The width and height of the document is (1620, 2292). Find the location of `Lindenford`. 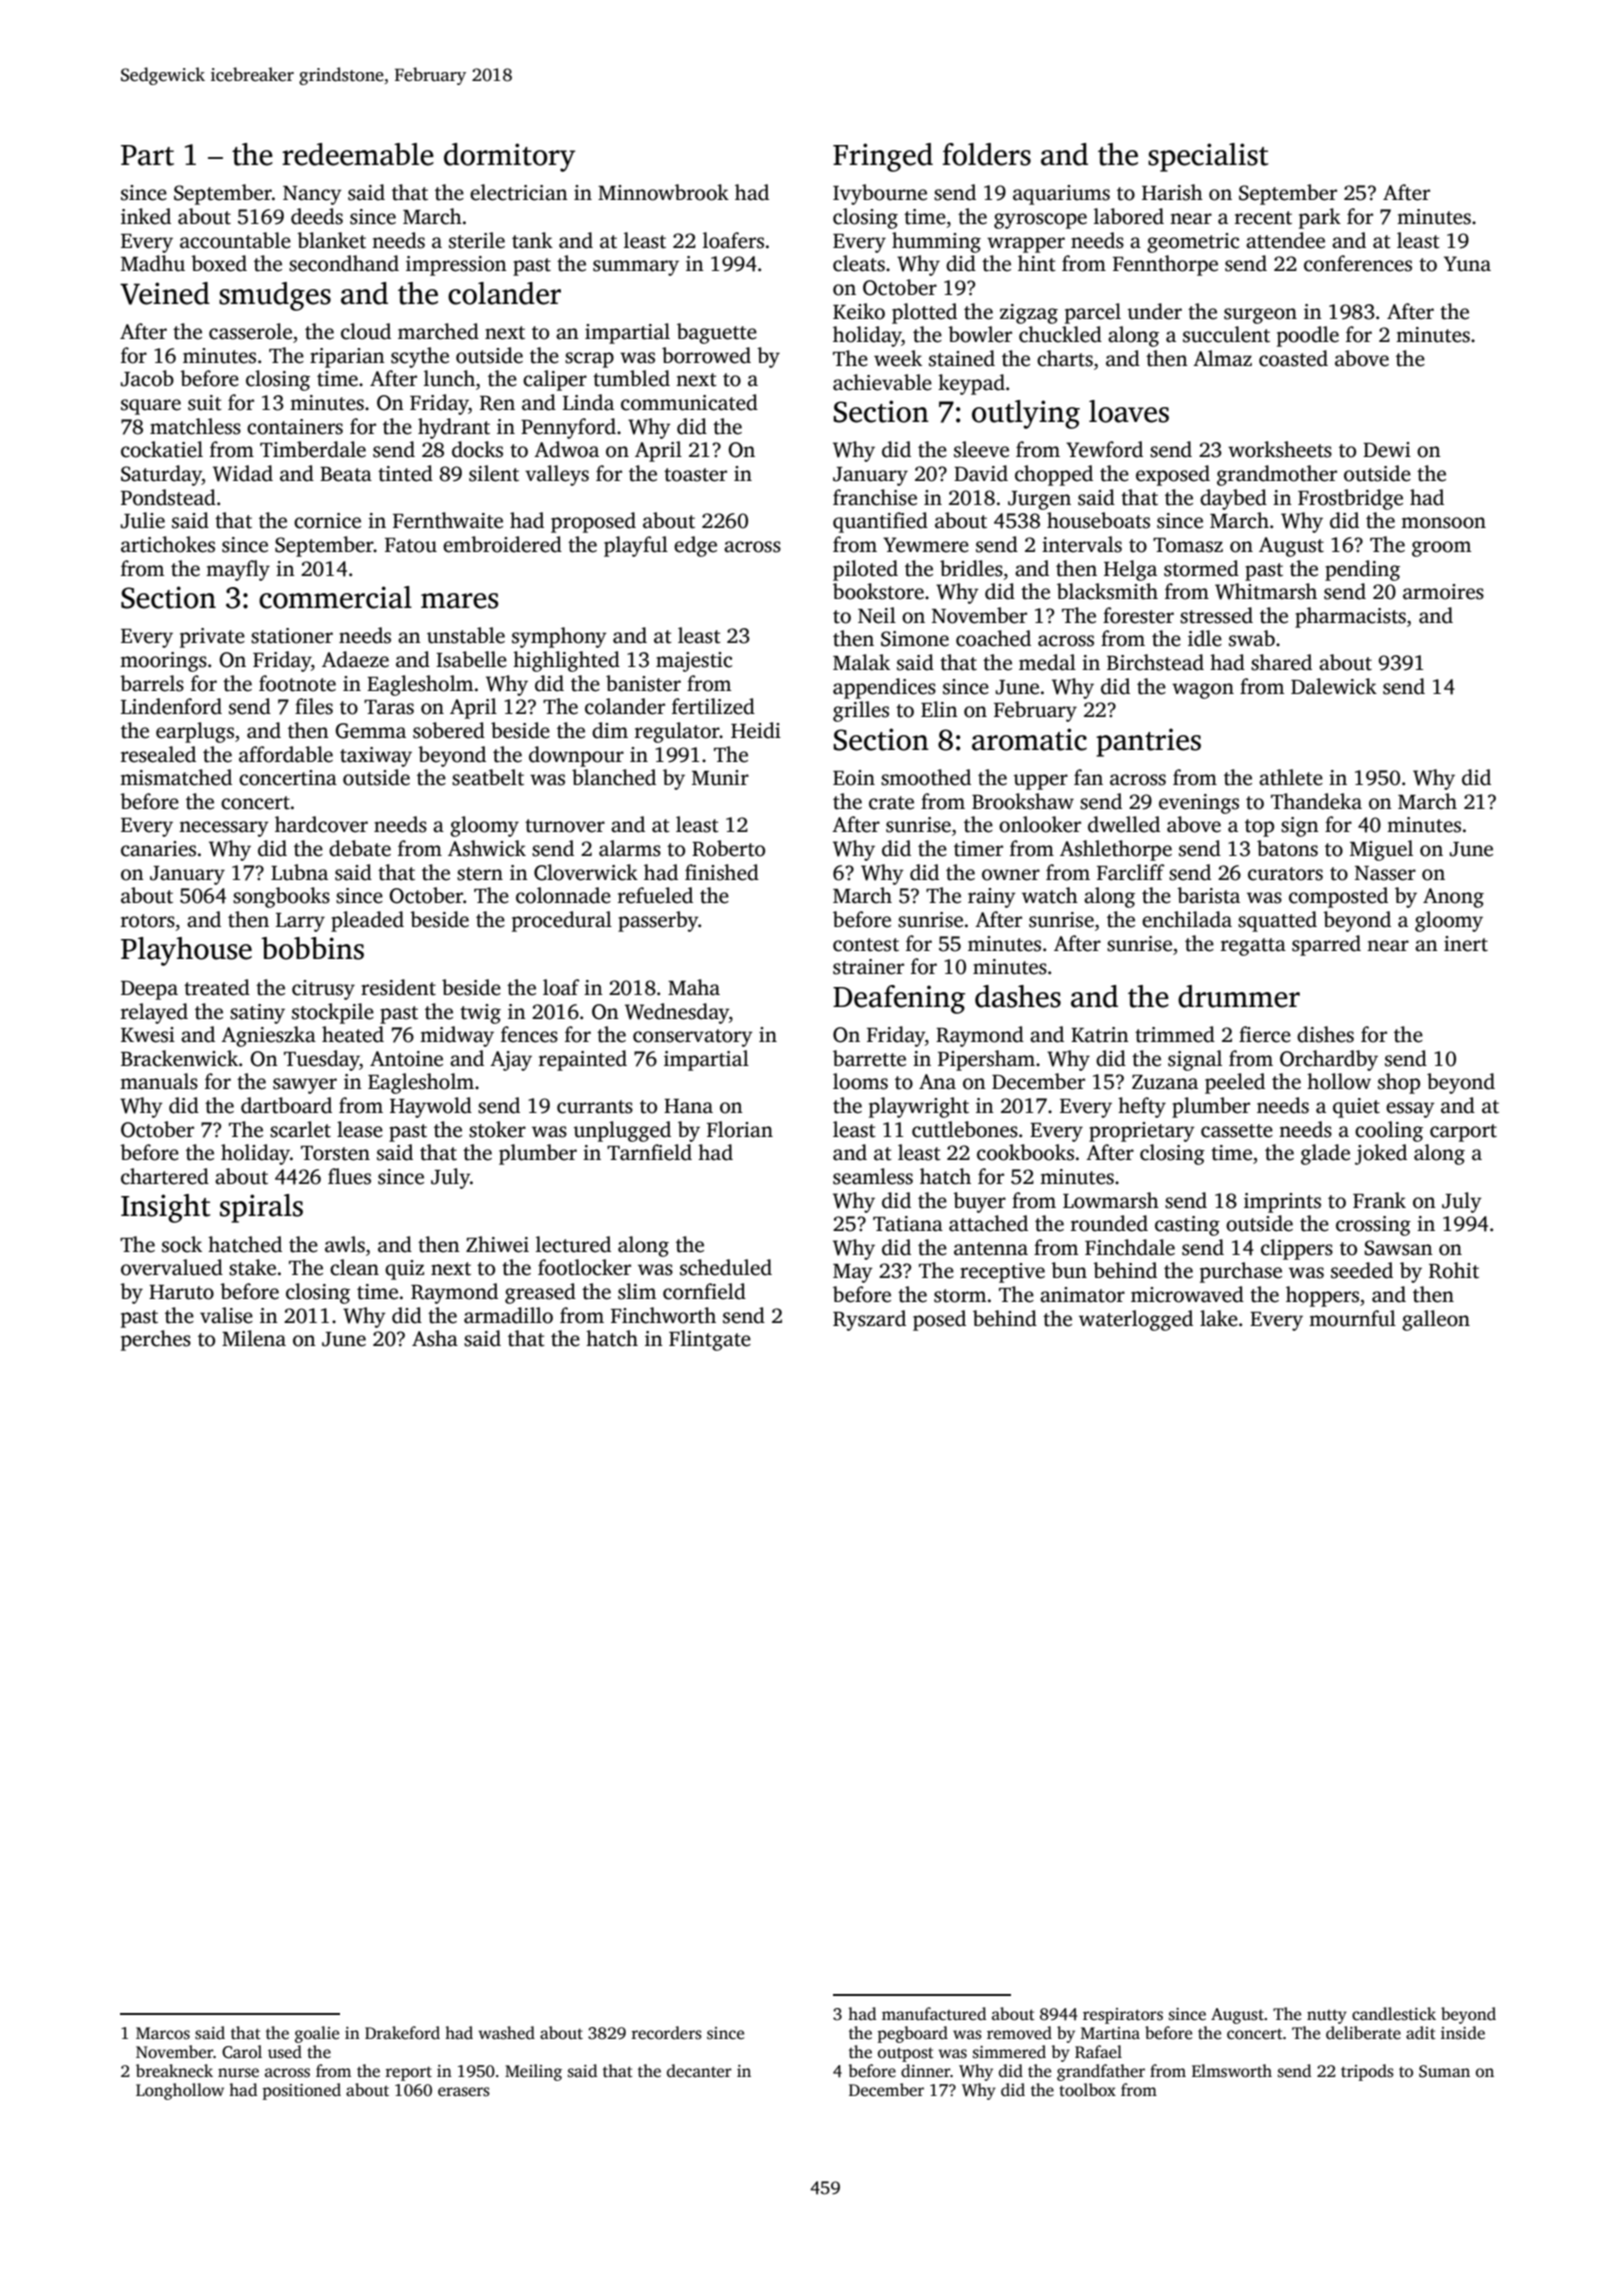

Lindenford is located at coordinates (171, 706).
